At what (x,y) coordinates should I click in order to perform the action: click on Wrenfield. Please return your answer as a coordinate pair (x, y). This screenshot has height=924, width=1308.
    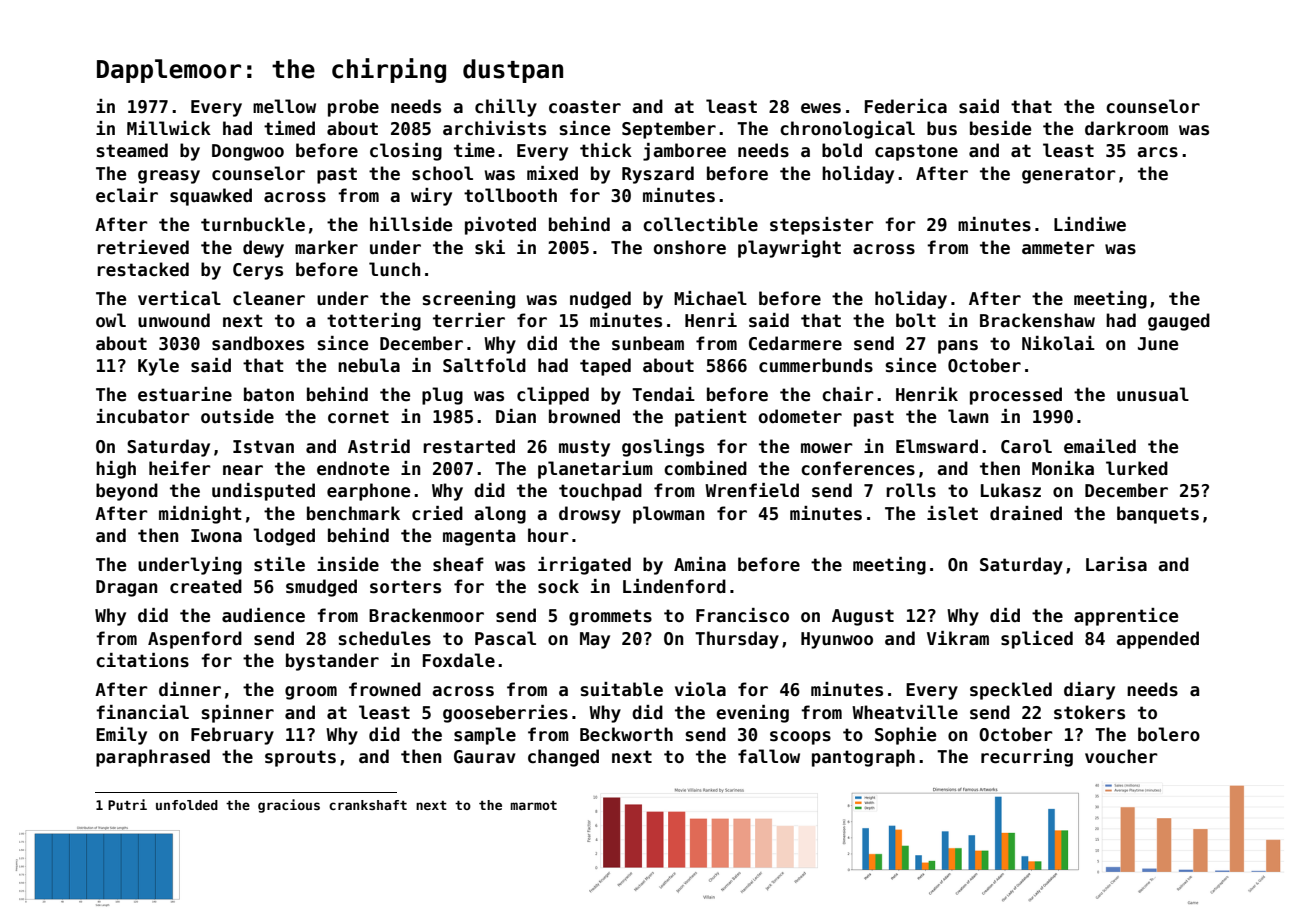
    Looking at the image, I should click on (752, 490).
